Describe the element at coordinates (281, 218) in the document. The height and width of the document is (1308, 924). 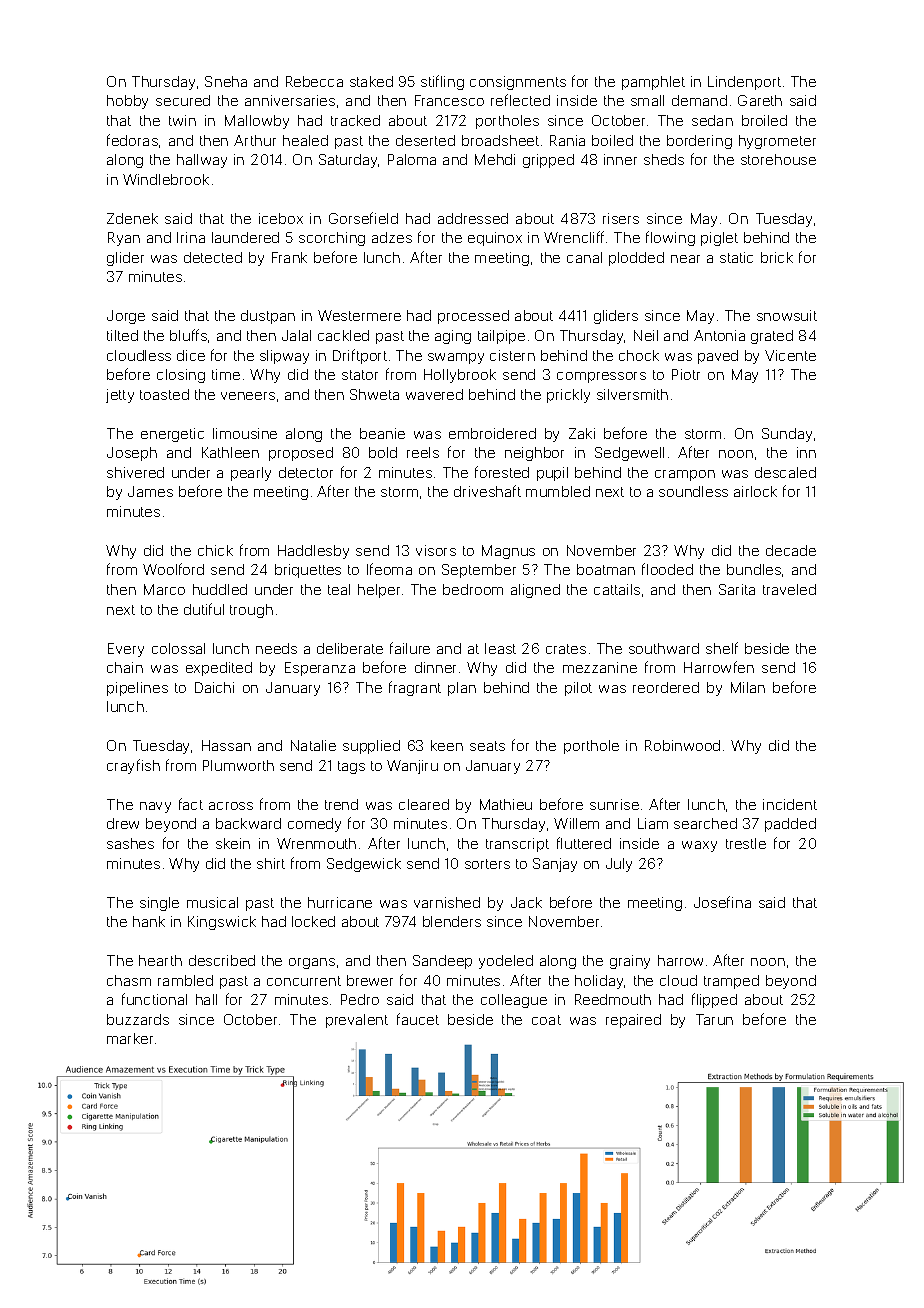
I see `icebox` at that location.
